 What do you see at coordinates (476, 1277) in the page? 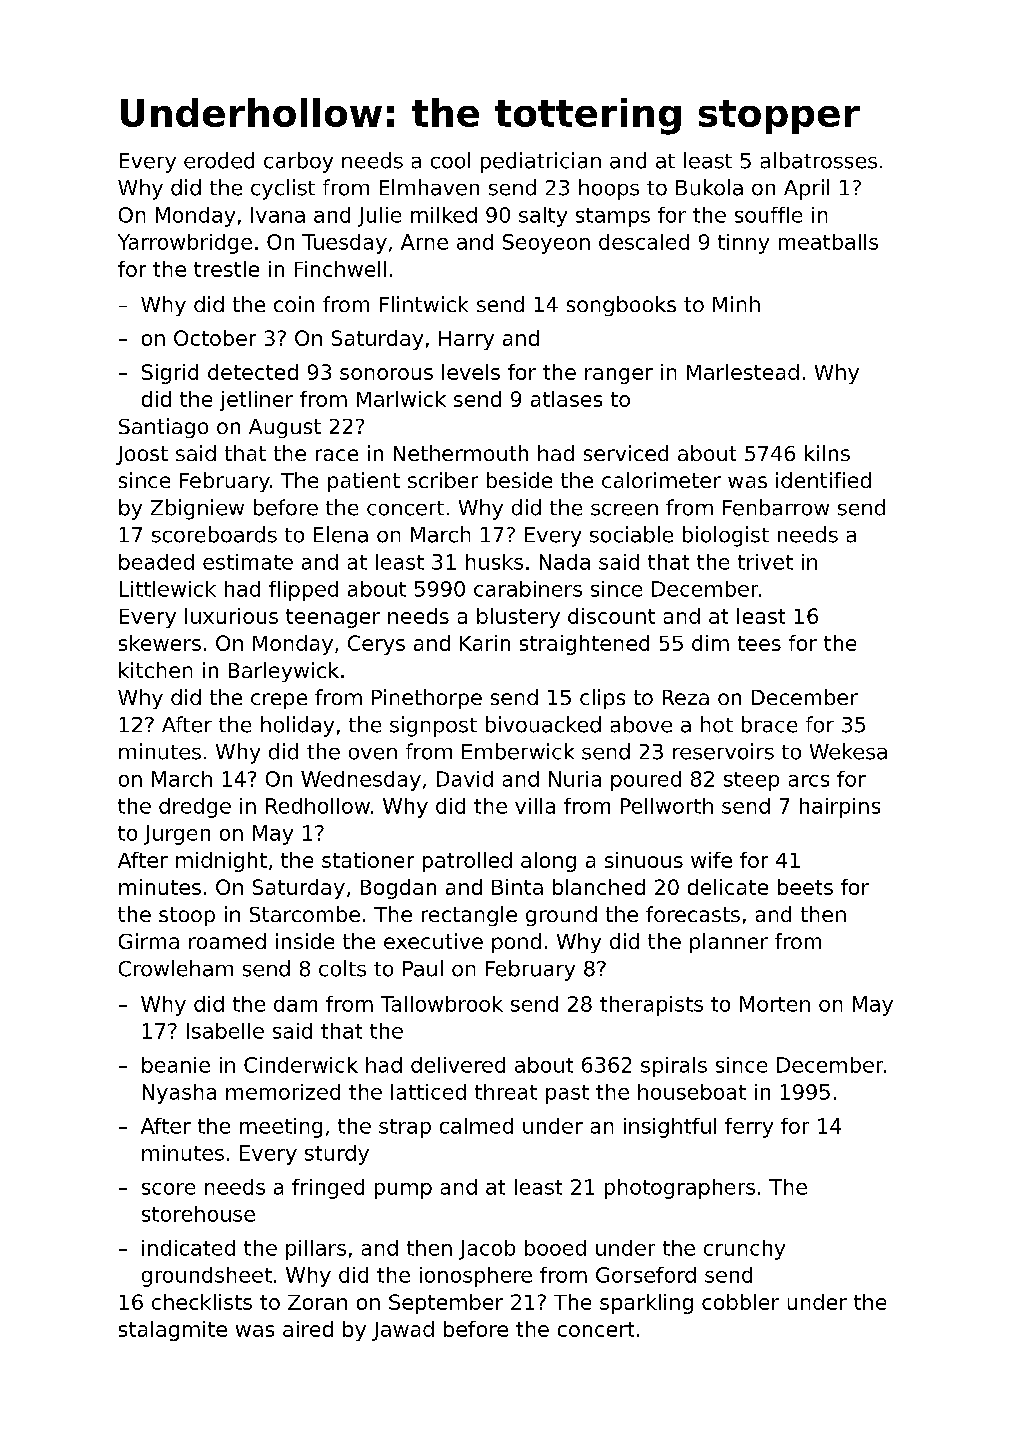
I see `ionosphere` at bounding box center [476, 1277].
